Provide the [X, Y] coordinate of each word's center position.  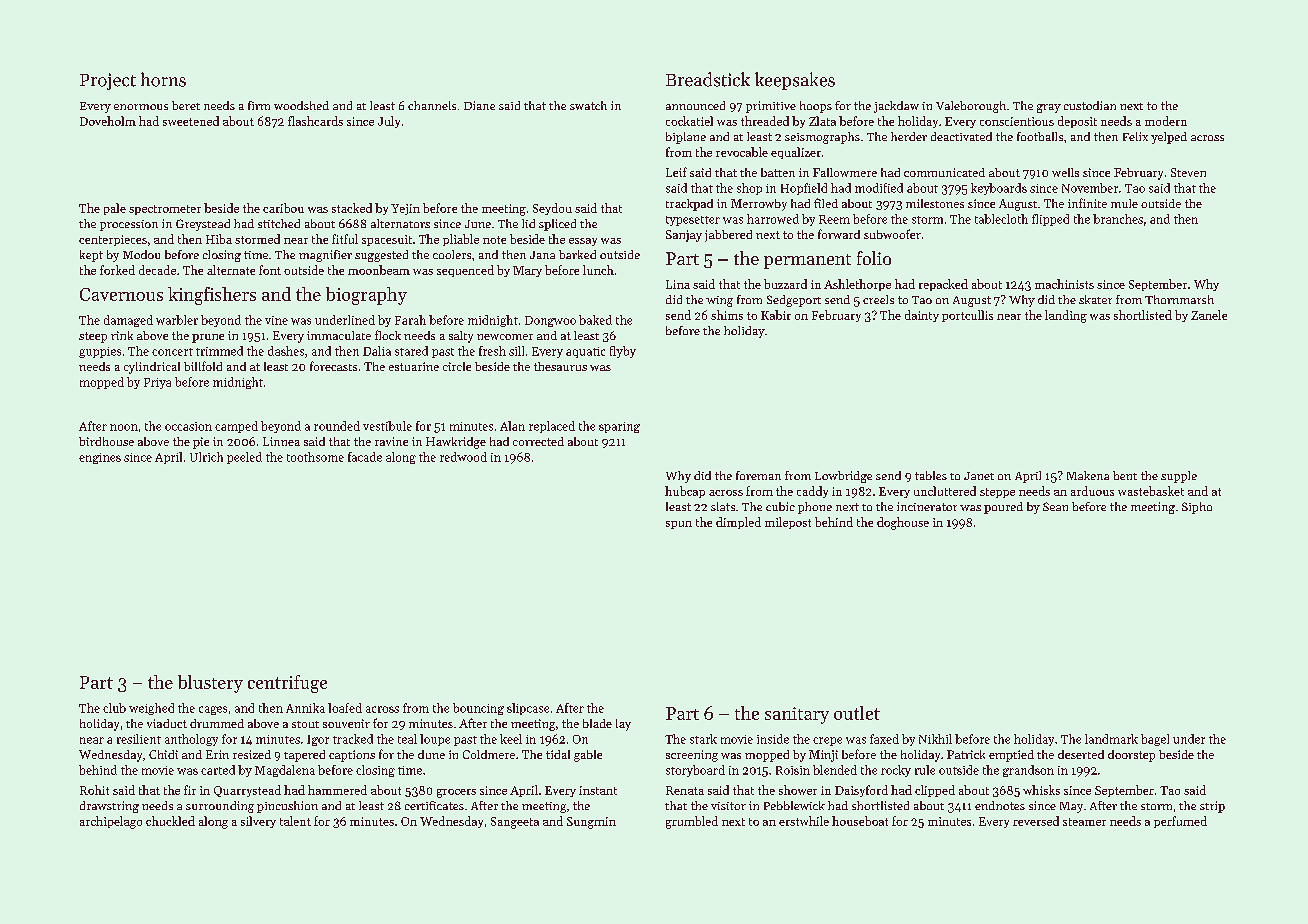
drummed [217, 723]
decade [157, 270]
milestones [935, 203]
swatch [588, 105]
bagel [1155, 740]
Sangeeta [515, 823]
